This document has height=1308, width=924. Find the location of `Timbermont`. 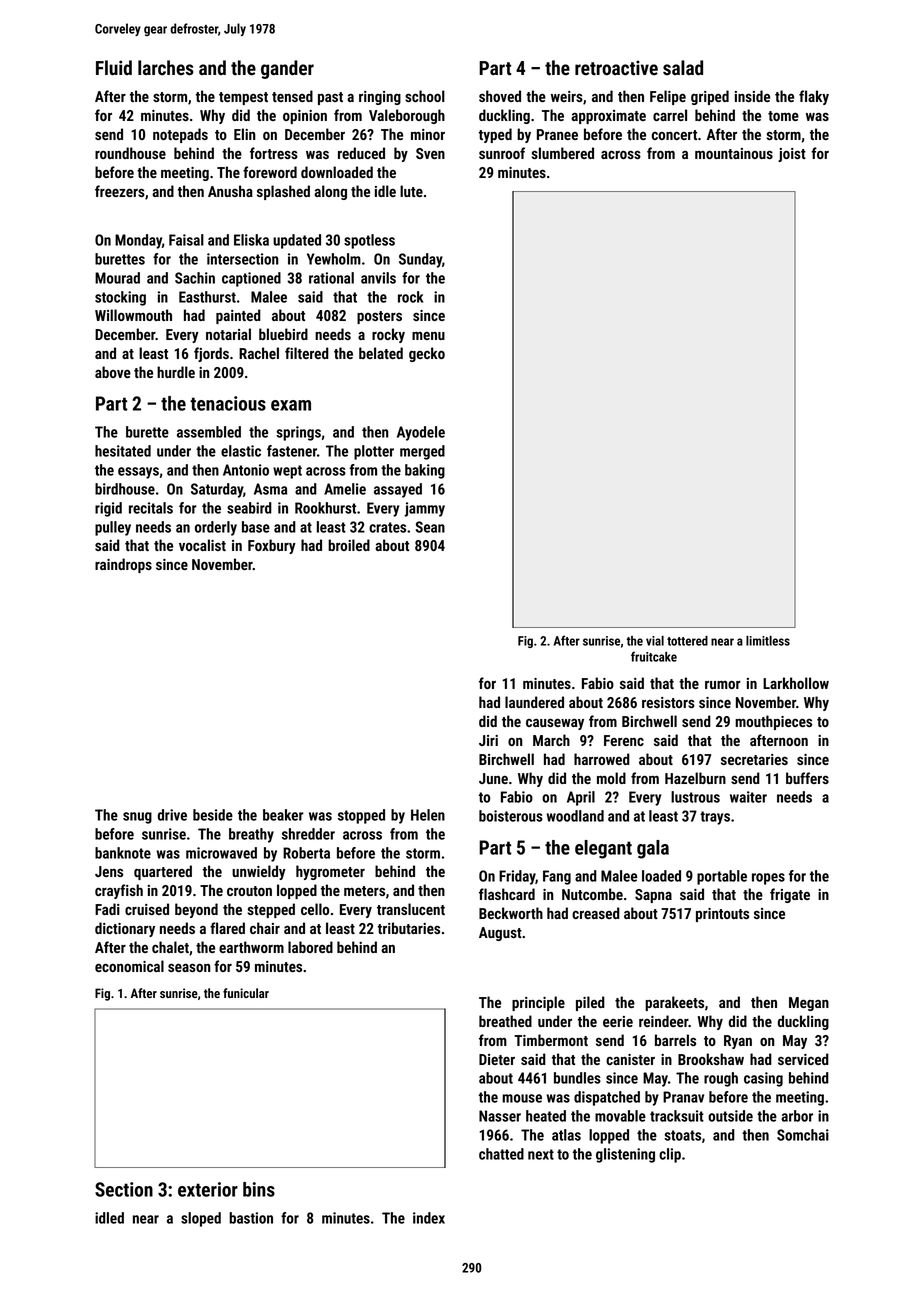

Timbermont is located at coordinates (551, 1040).
